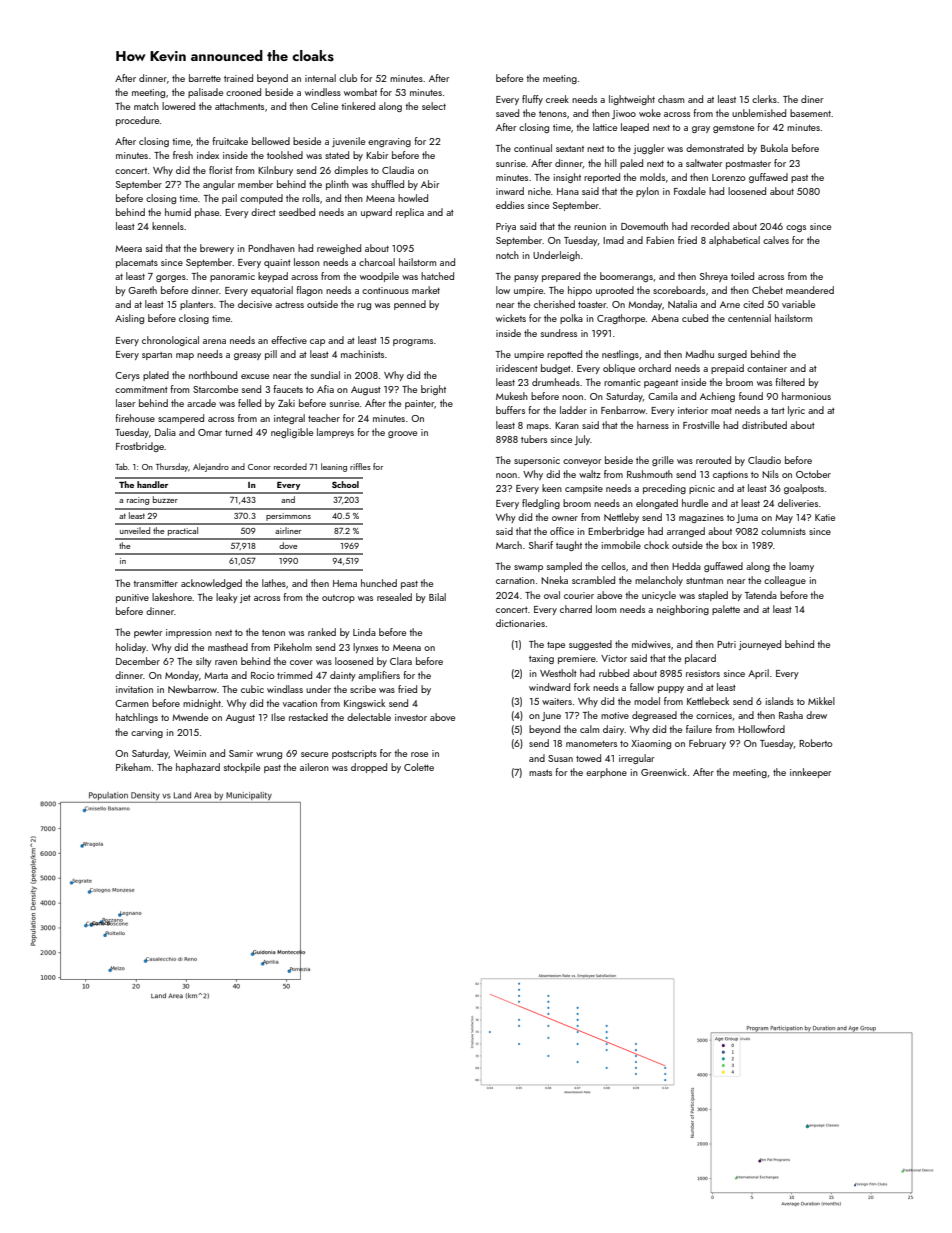 The width and height of the screenshot is (952, 1233). I want to click on diner, so click(812, 99).
